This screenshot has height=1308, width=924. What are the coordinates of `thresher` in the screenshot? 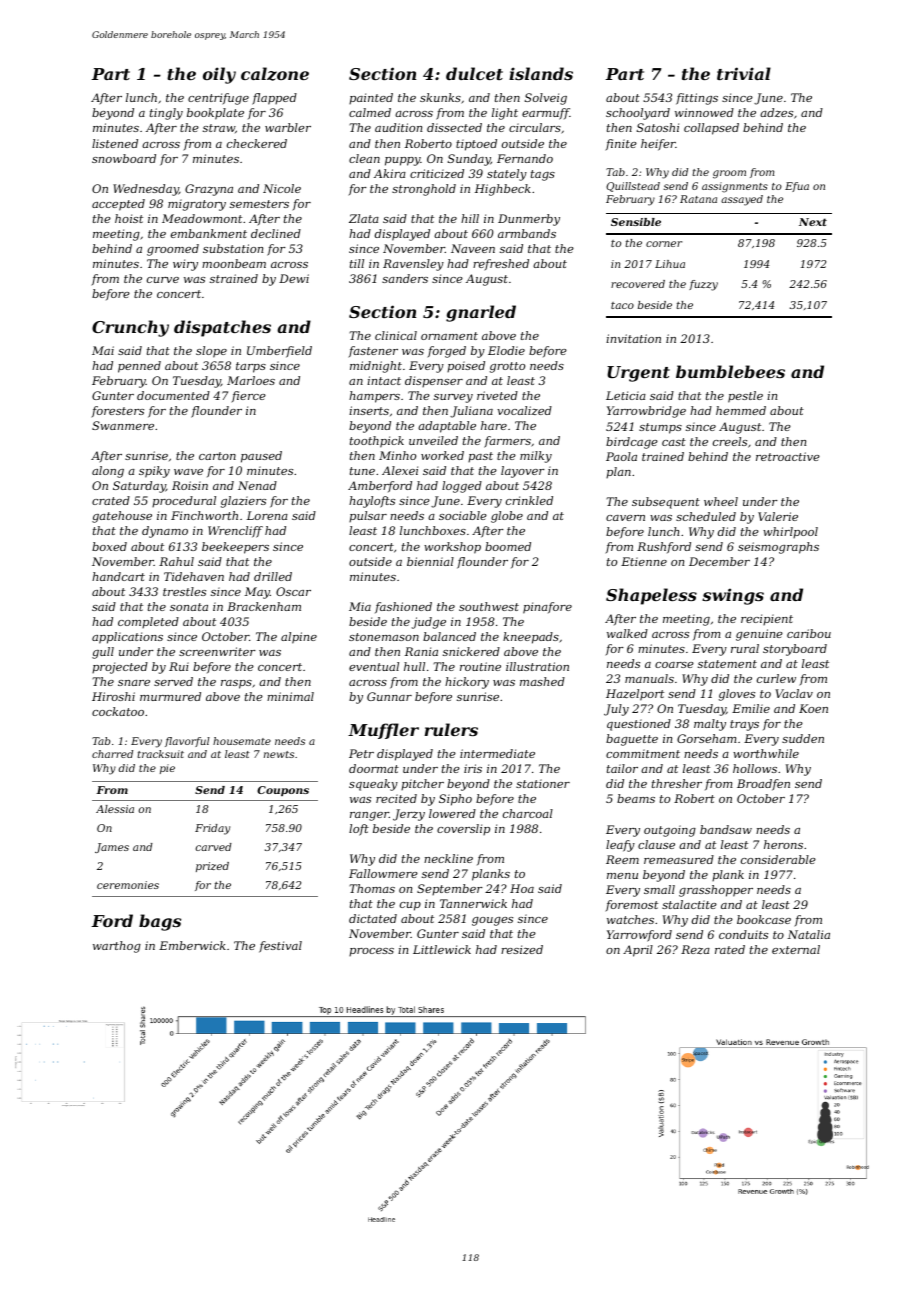 It's located at (677, 783).
